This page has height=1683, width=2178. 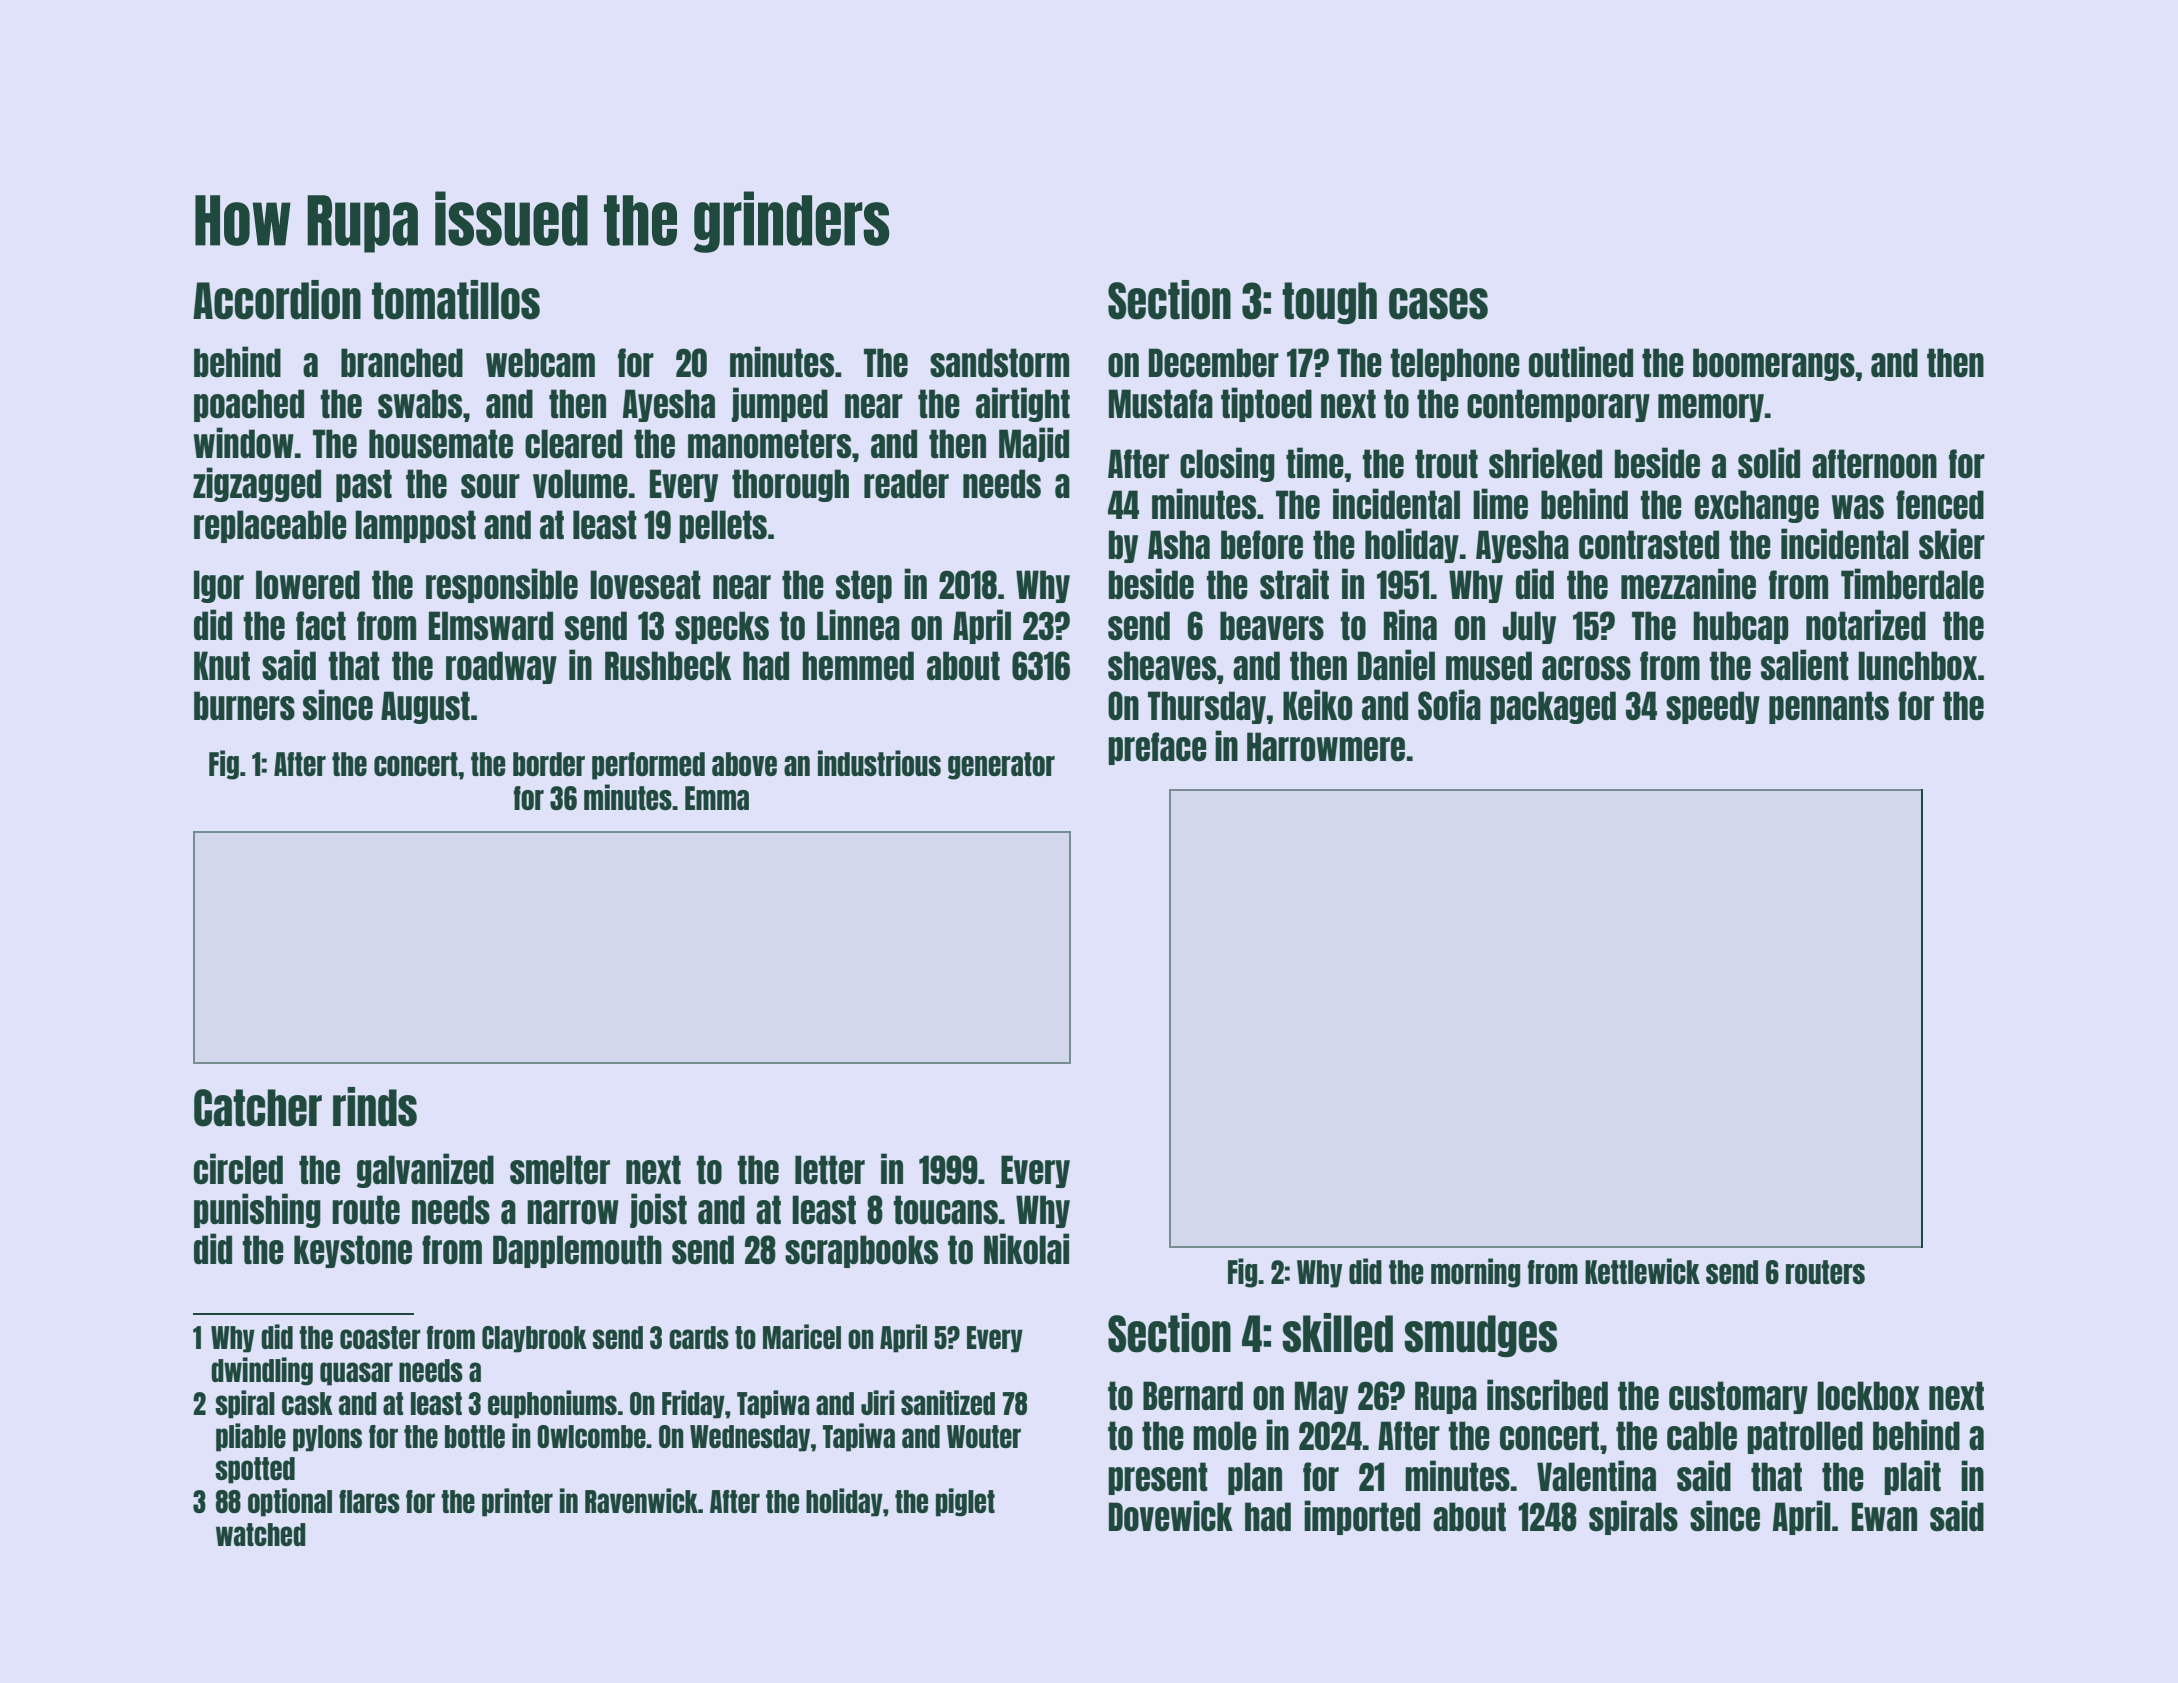 What do you see at coordinates (456, 300) in the page?
I see `tomatillos` at bounding box center [456, 300].
